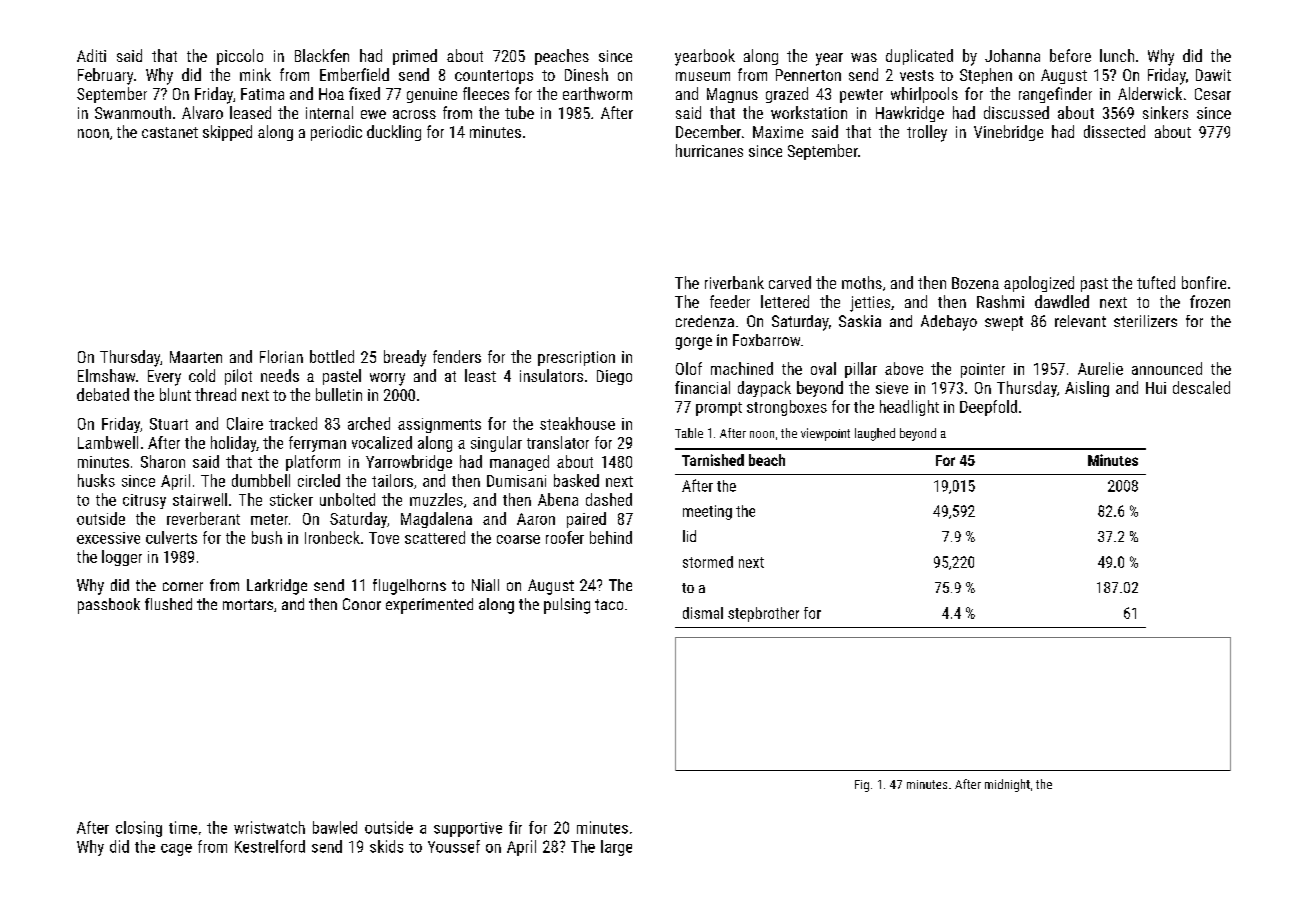 This page has width=1308, height=924. Describe the element at coordinates (767, 460) in the page. I see `beach` at that location.
